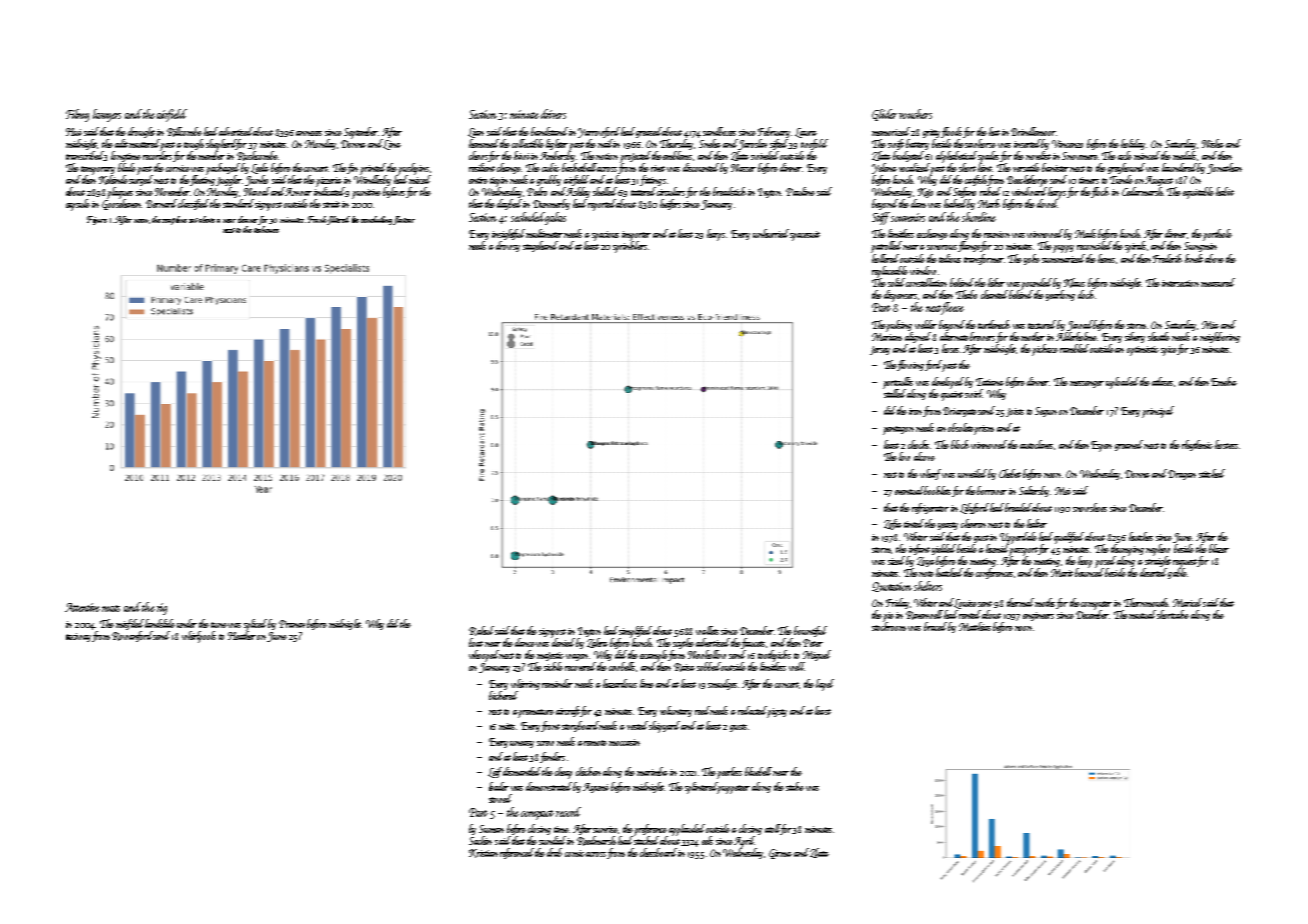 Image resolution: width=1308 pixels, height=924 pixels. I want to click on bountiful, so click(810, 631).
